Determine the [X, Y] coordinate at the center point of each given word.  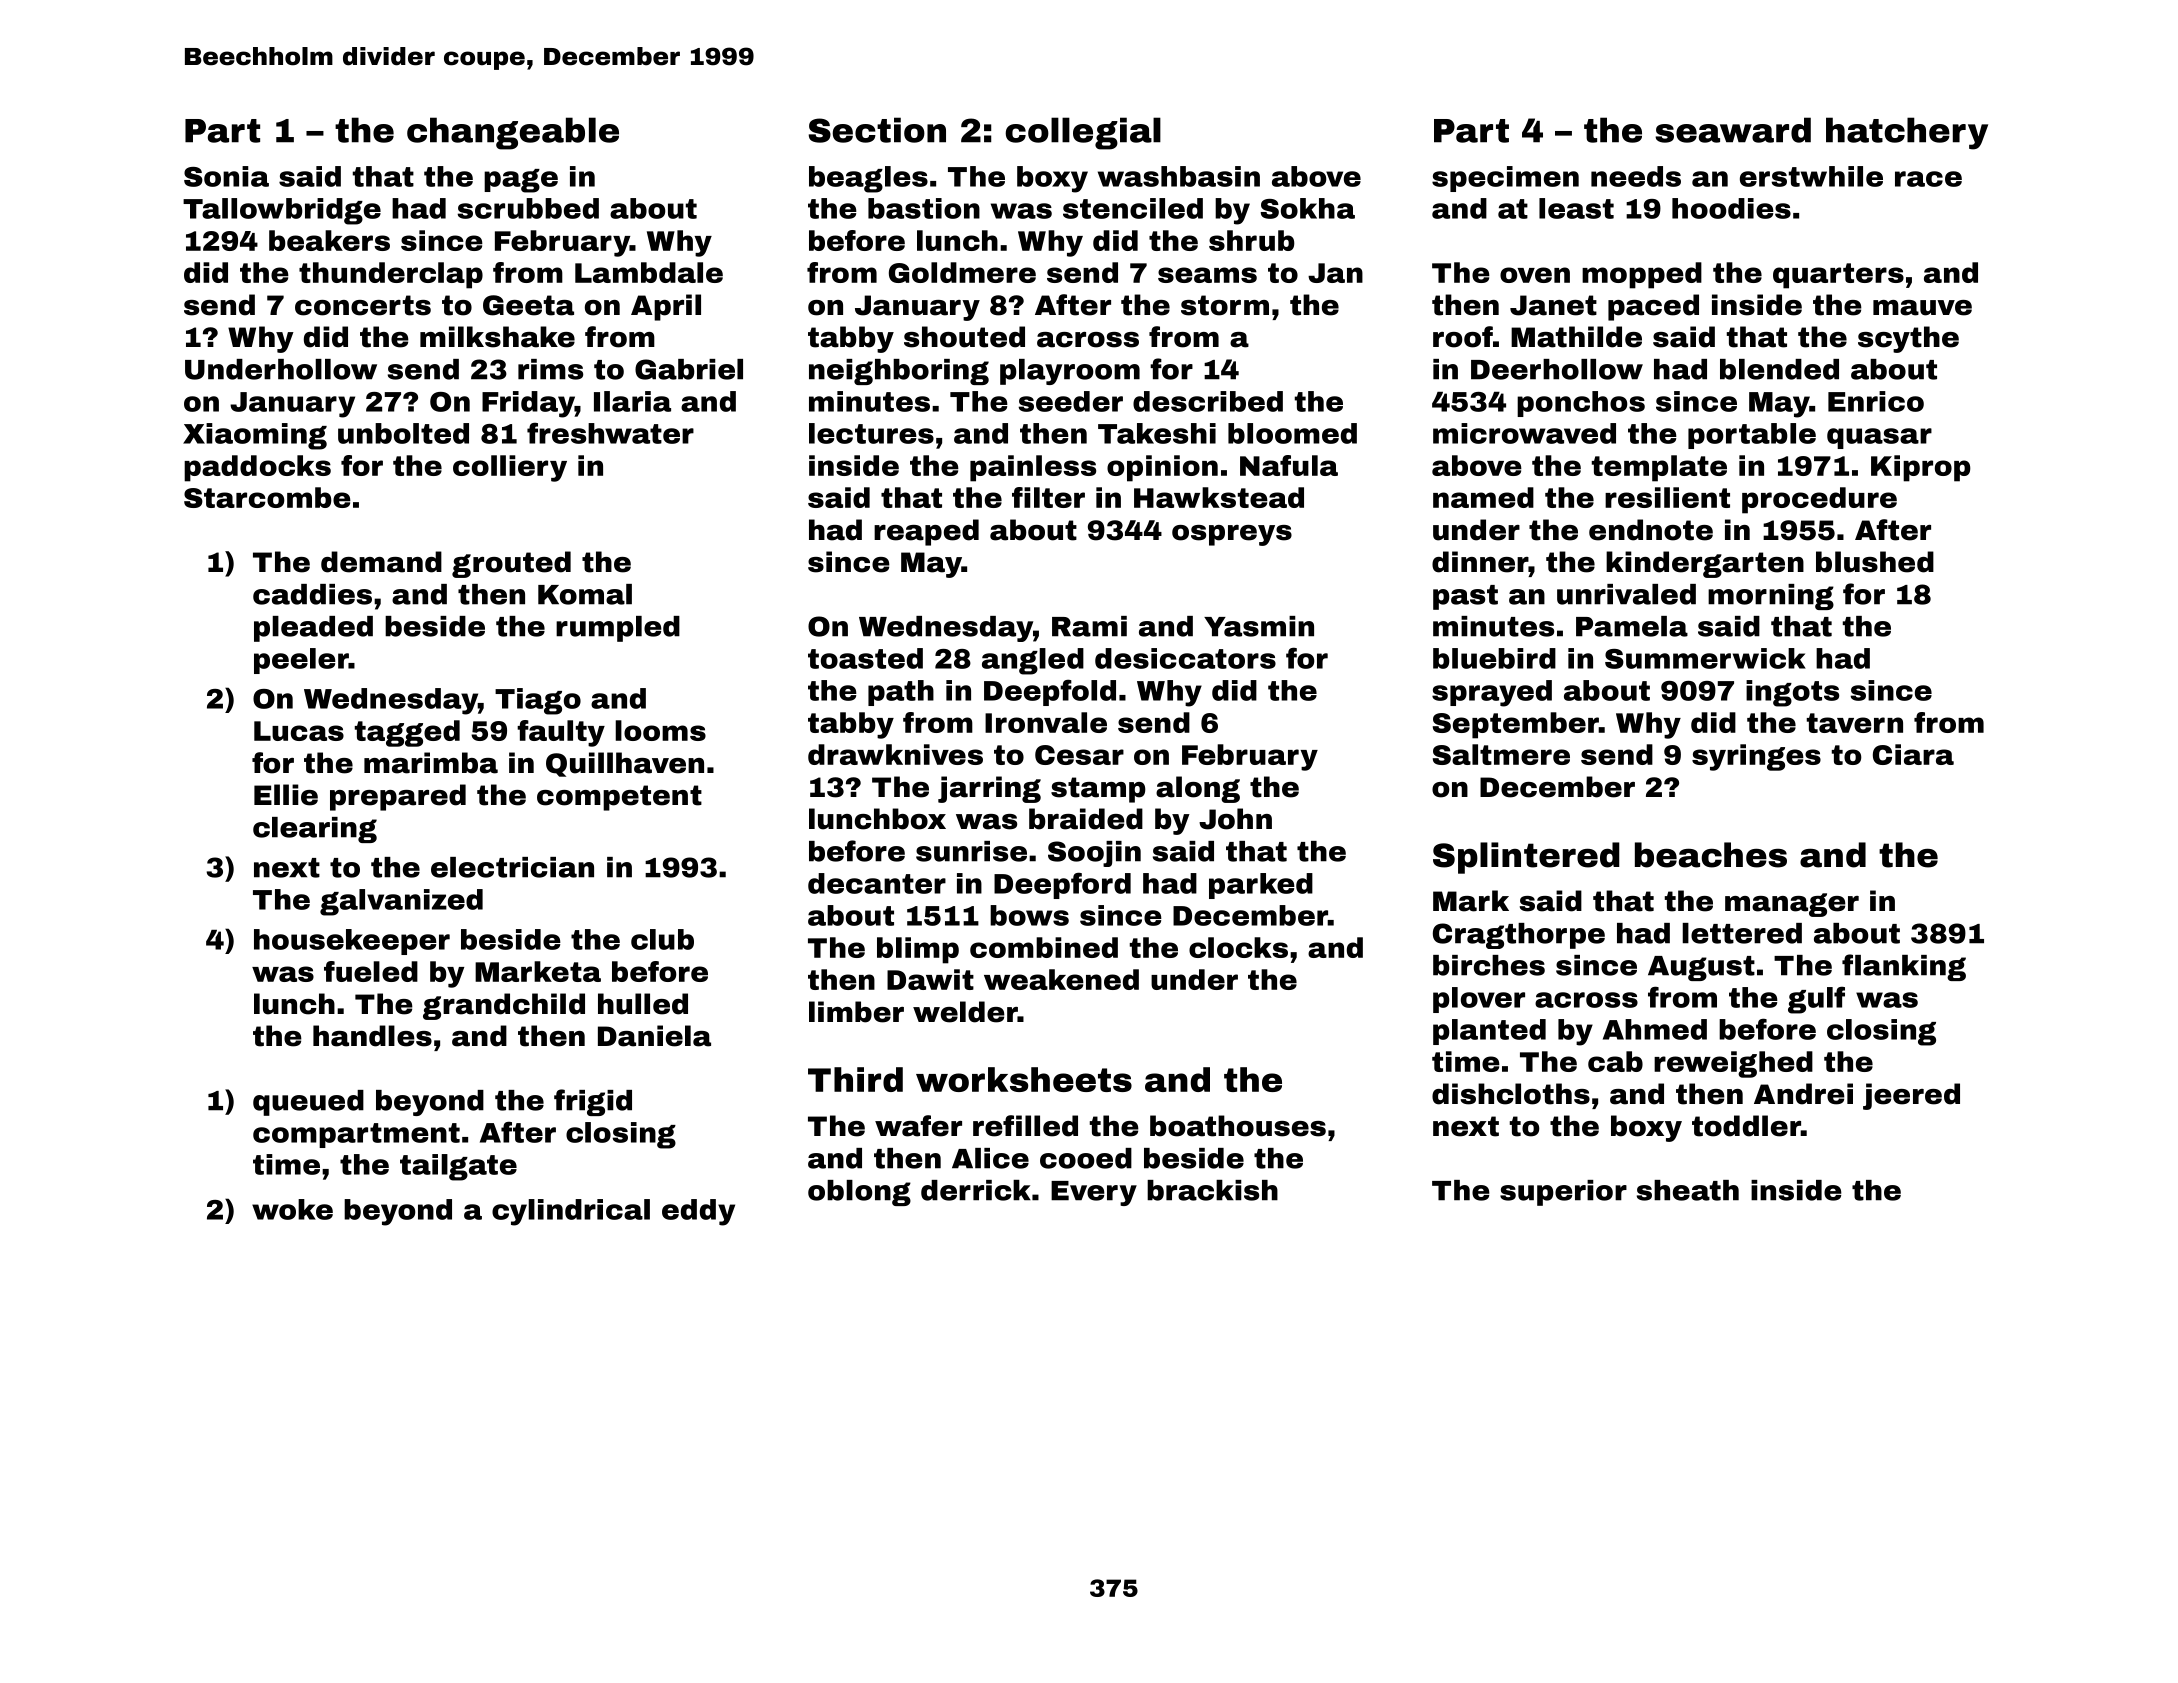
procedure [1819, 500]
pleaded [313, 629]
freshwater [610, 433]
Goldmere [962, 272]
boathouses [1238, 1126]
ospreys [1232, 535]
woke [292, 1209]
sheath [1688, 1190]
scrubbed [528, 208]
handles [372, 1036]
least [1576, 208]
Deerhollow [1557, 369]
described [1208, 401]
